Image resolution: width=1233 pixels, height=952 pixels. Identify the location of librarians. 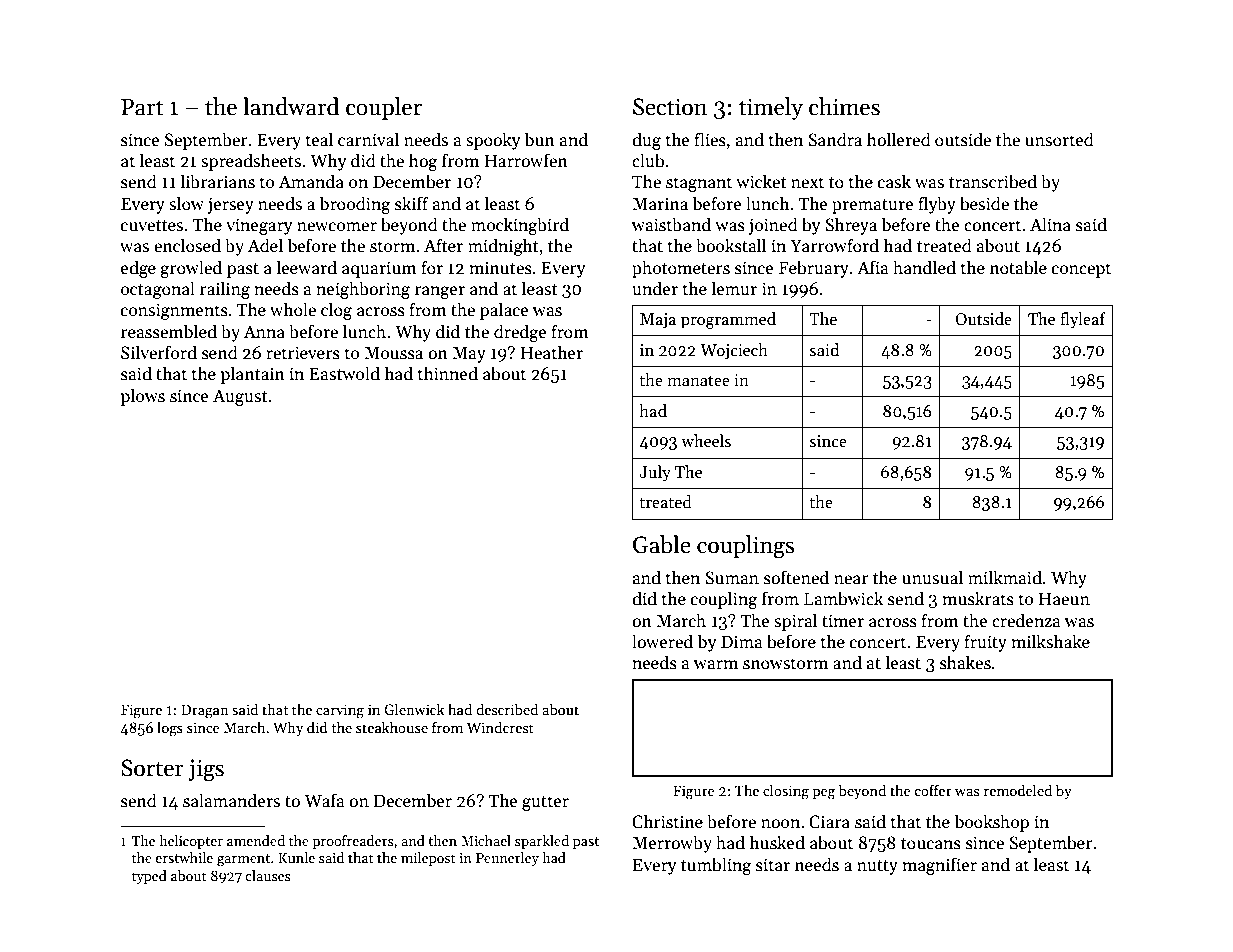
(217, 181).
